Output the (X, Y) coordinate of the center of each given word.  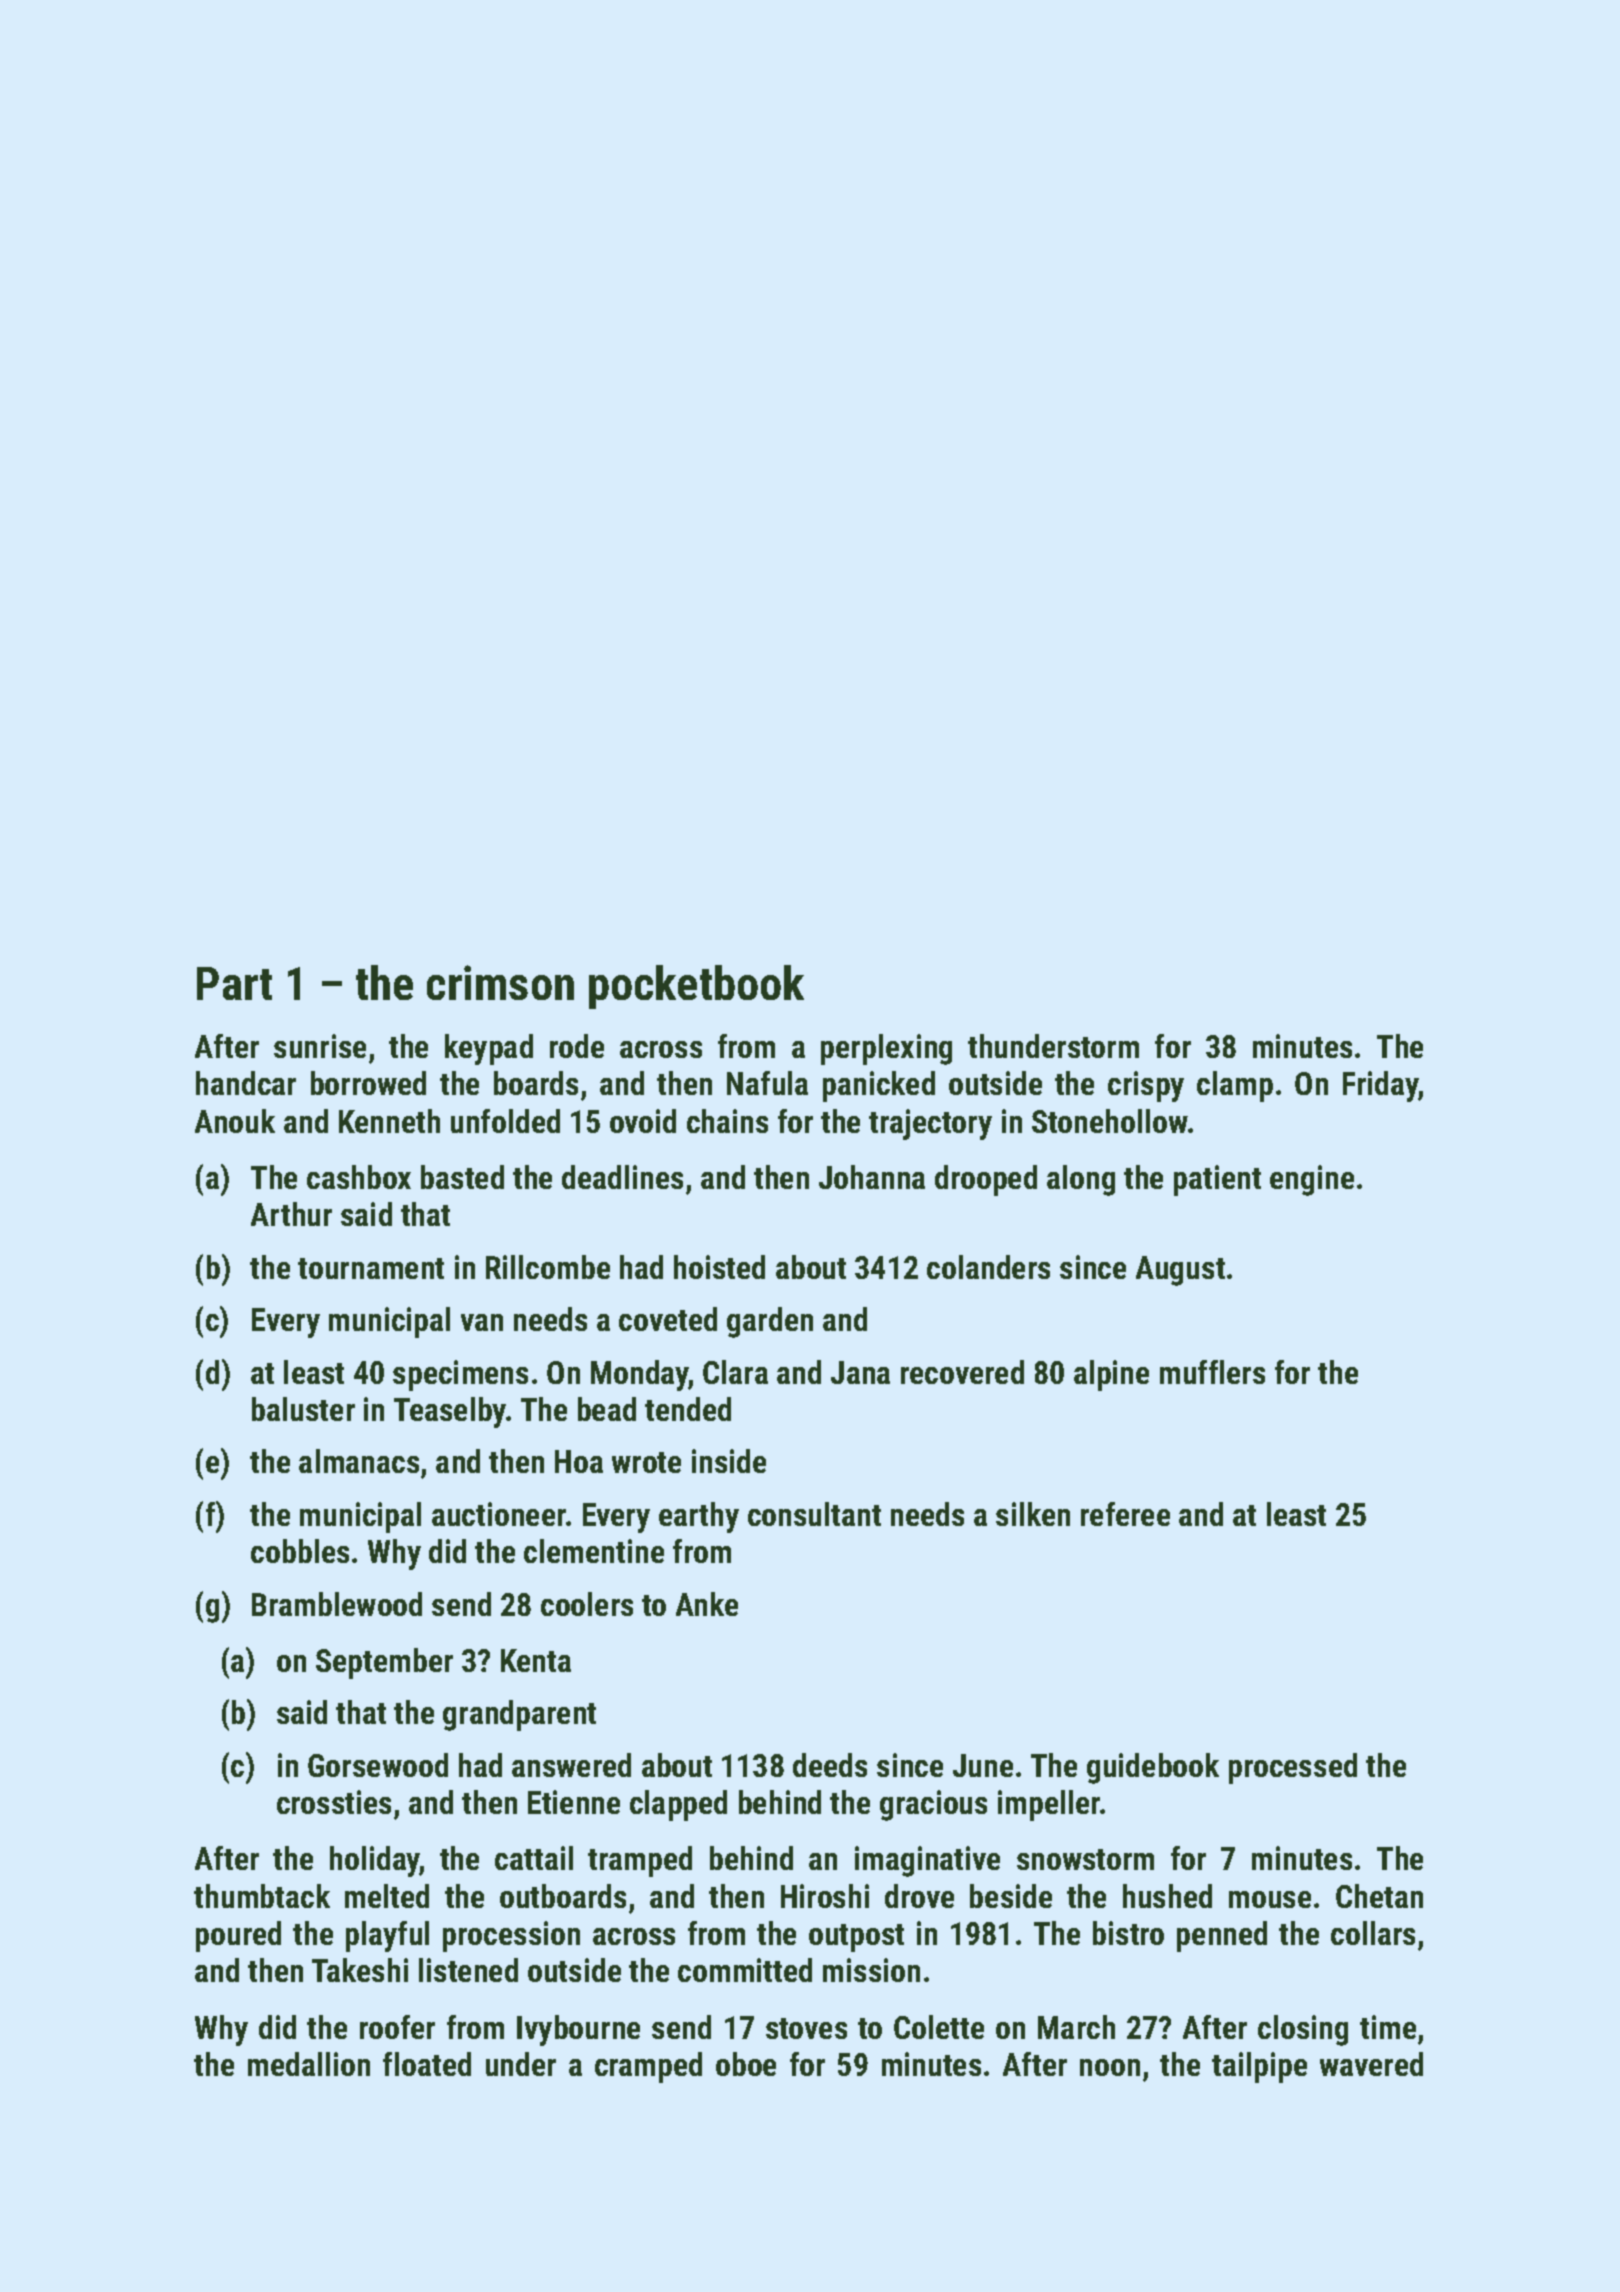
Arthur (291, 1214)
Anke (707, 1604)
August (1180, 1271)
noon (1110, 2067)
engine (1312, 1180)
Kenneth (389, 1121)
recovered (962, 1372)
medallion (309, 2064)
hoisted (719, 1267)
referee (1125, 1514)
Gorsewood (378, 1765)
